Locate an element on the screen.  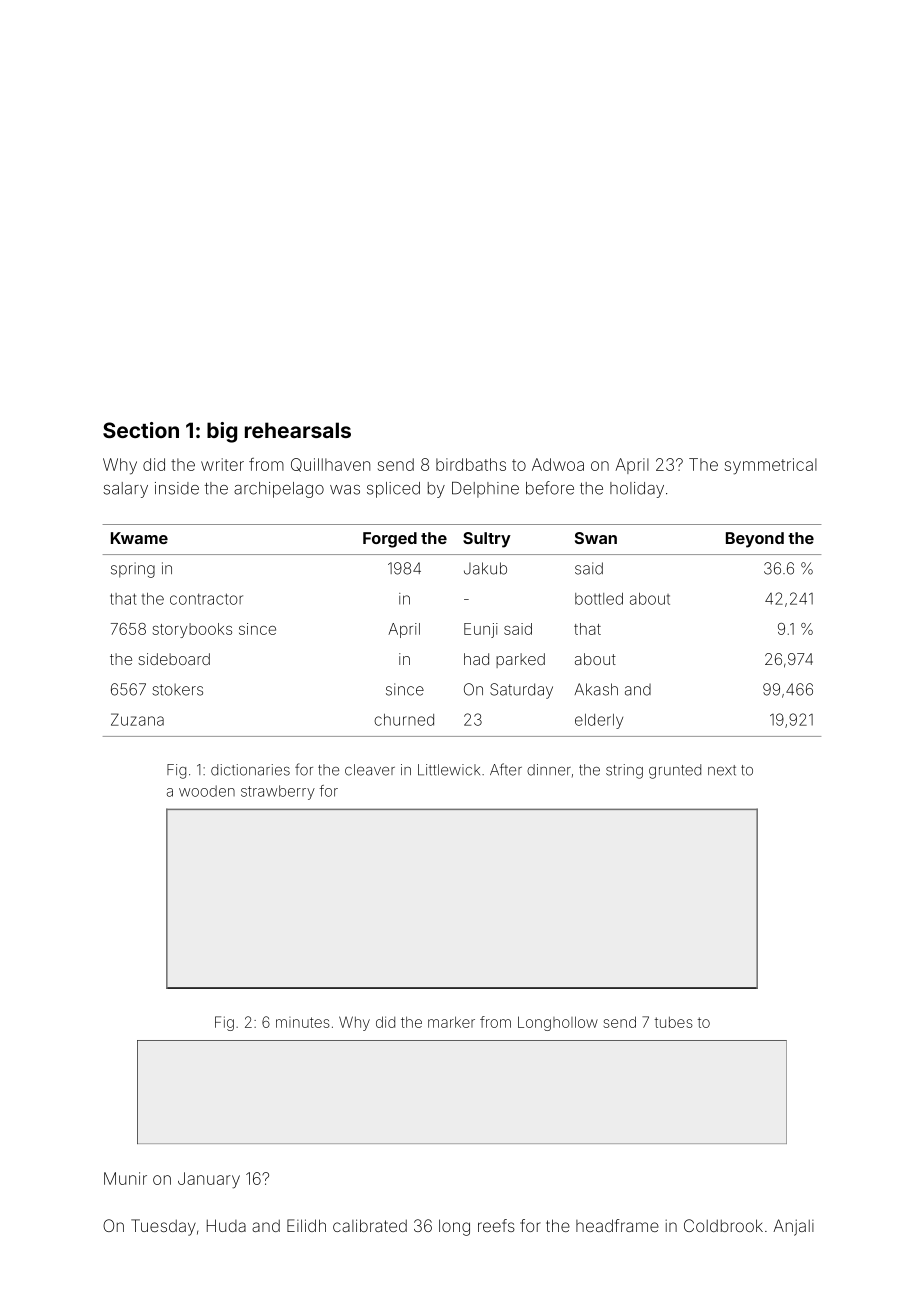
grunted is located at coordinates (675, 771).
